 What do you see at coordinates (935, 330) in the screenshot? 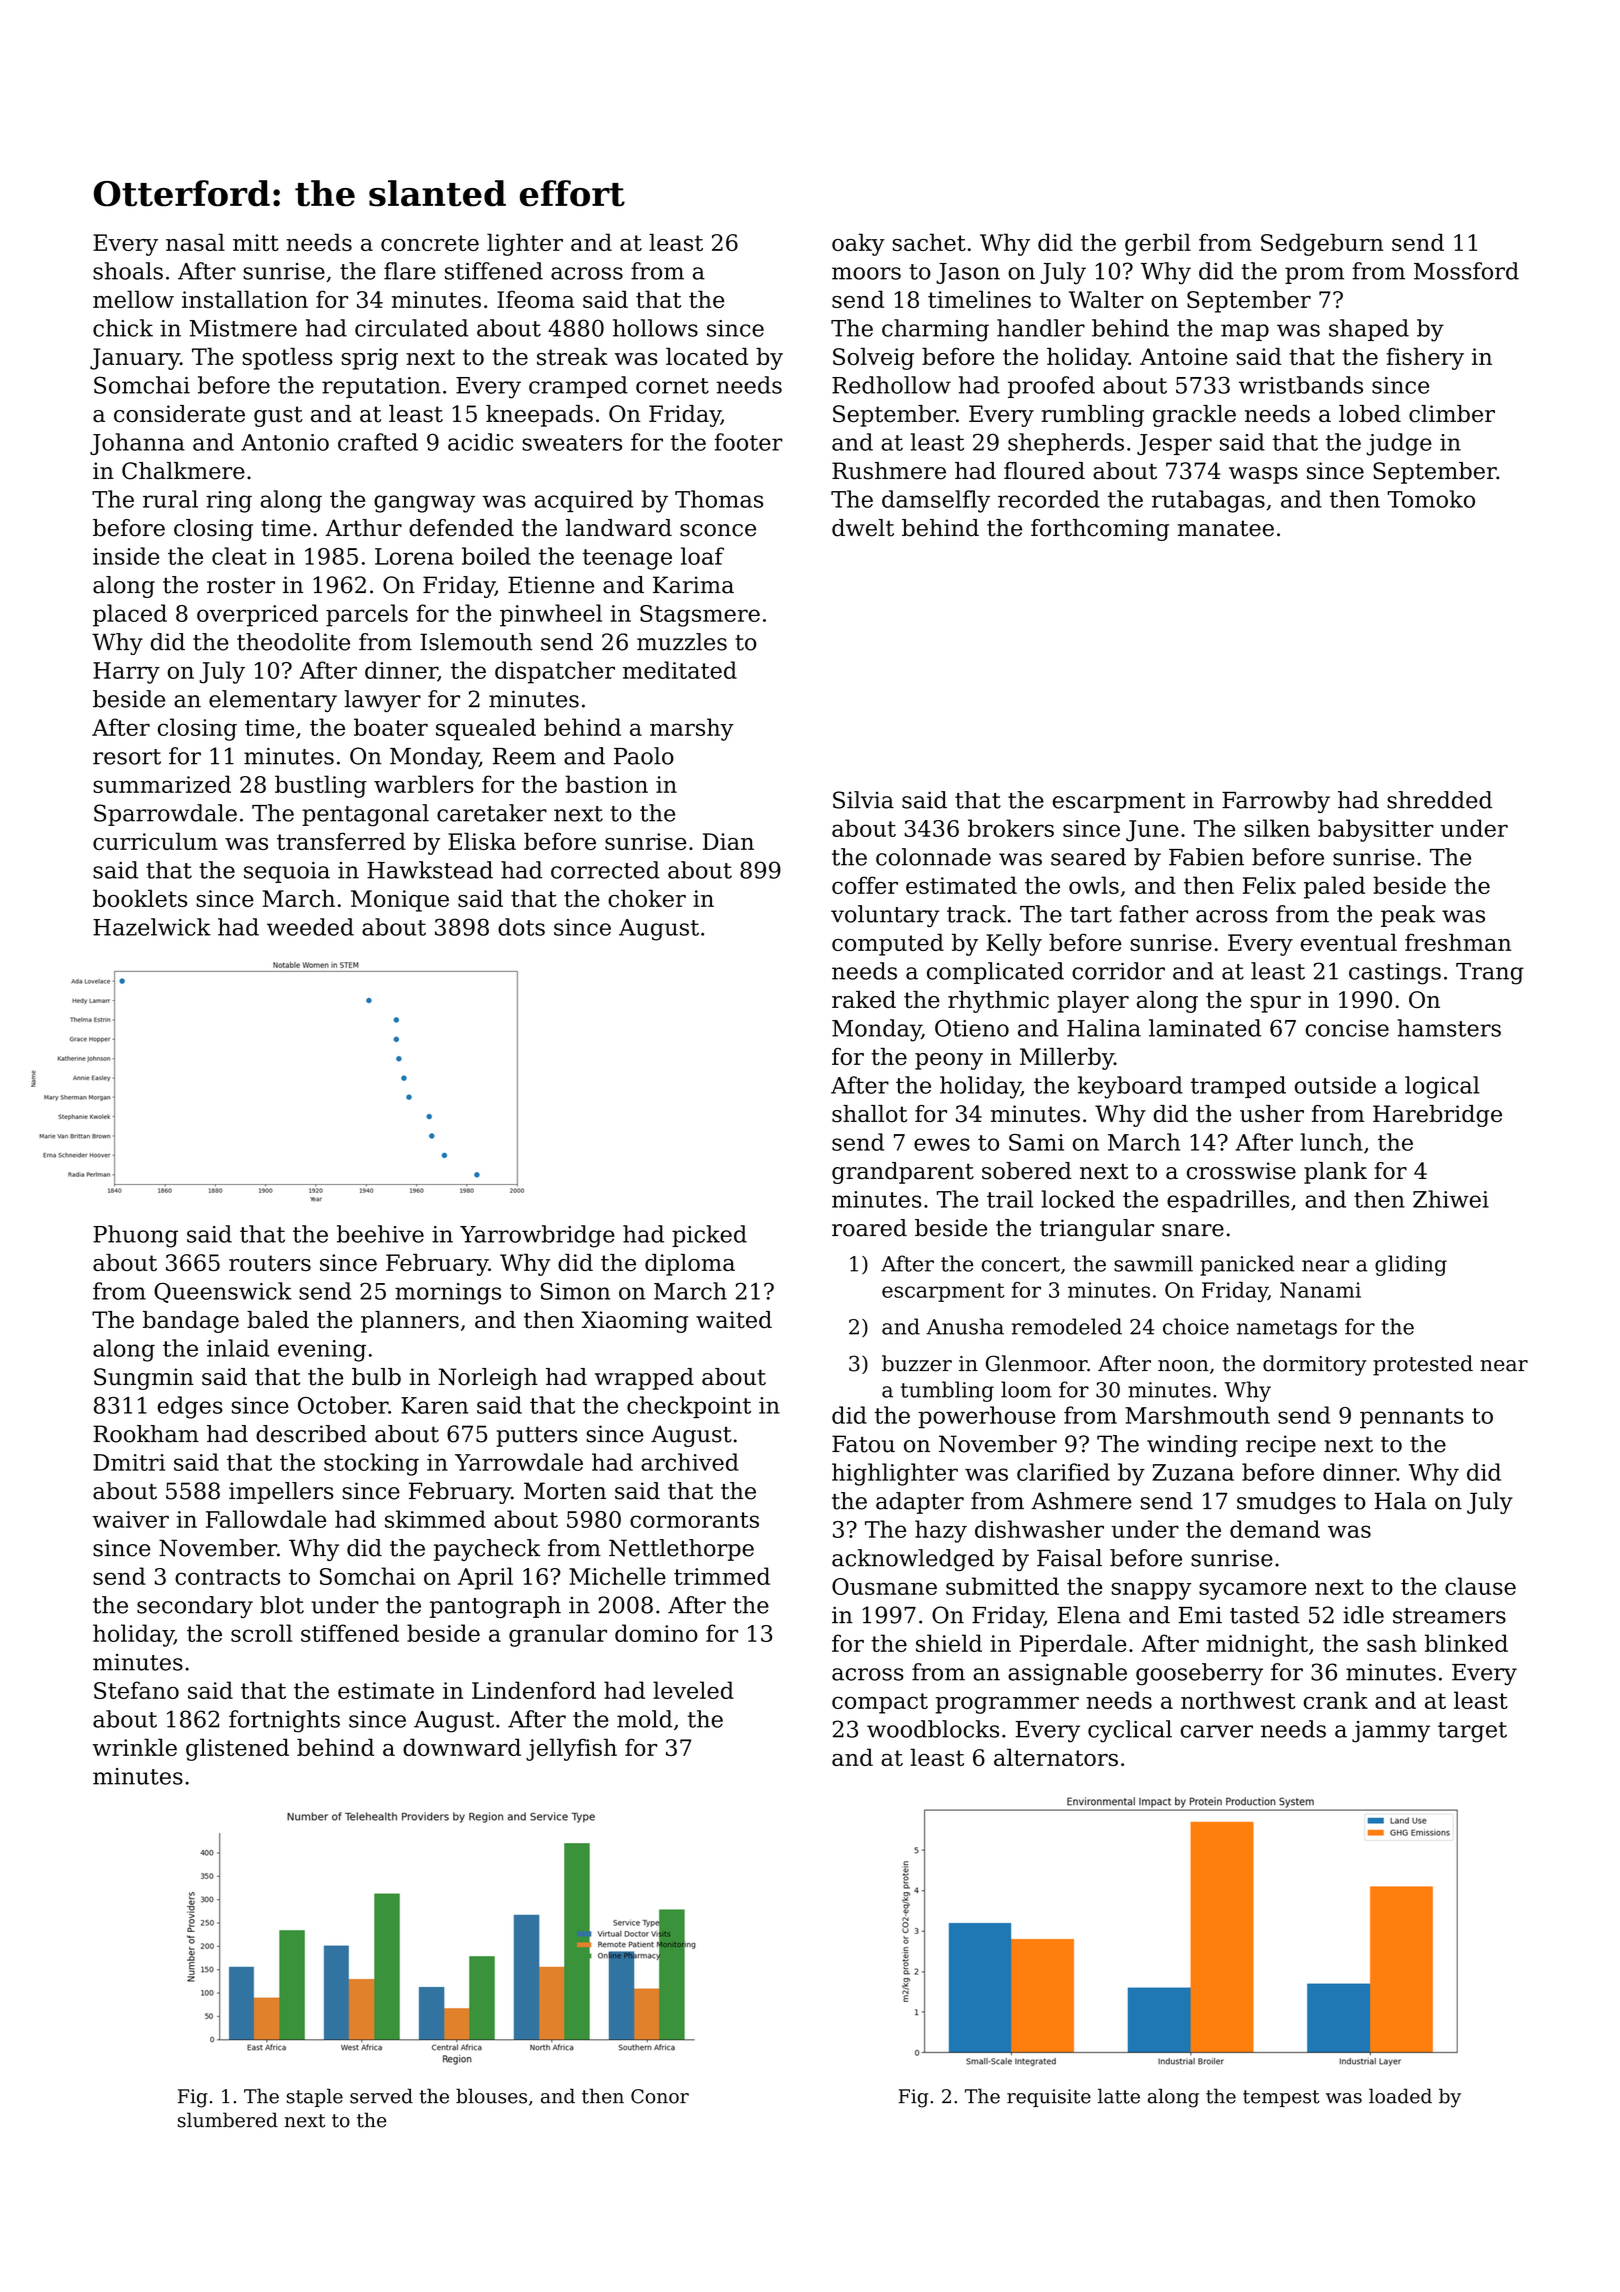
I see `charming` at bounding box center [935, 330].
